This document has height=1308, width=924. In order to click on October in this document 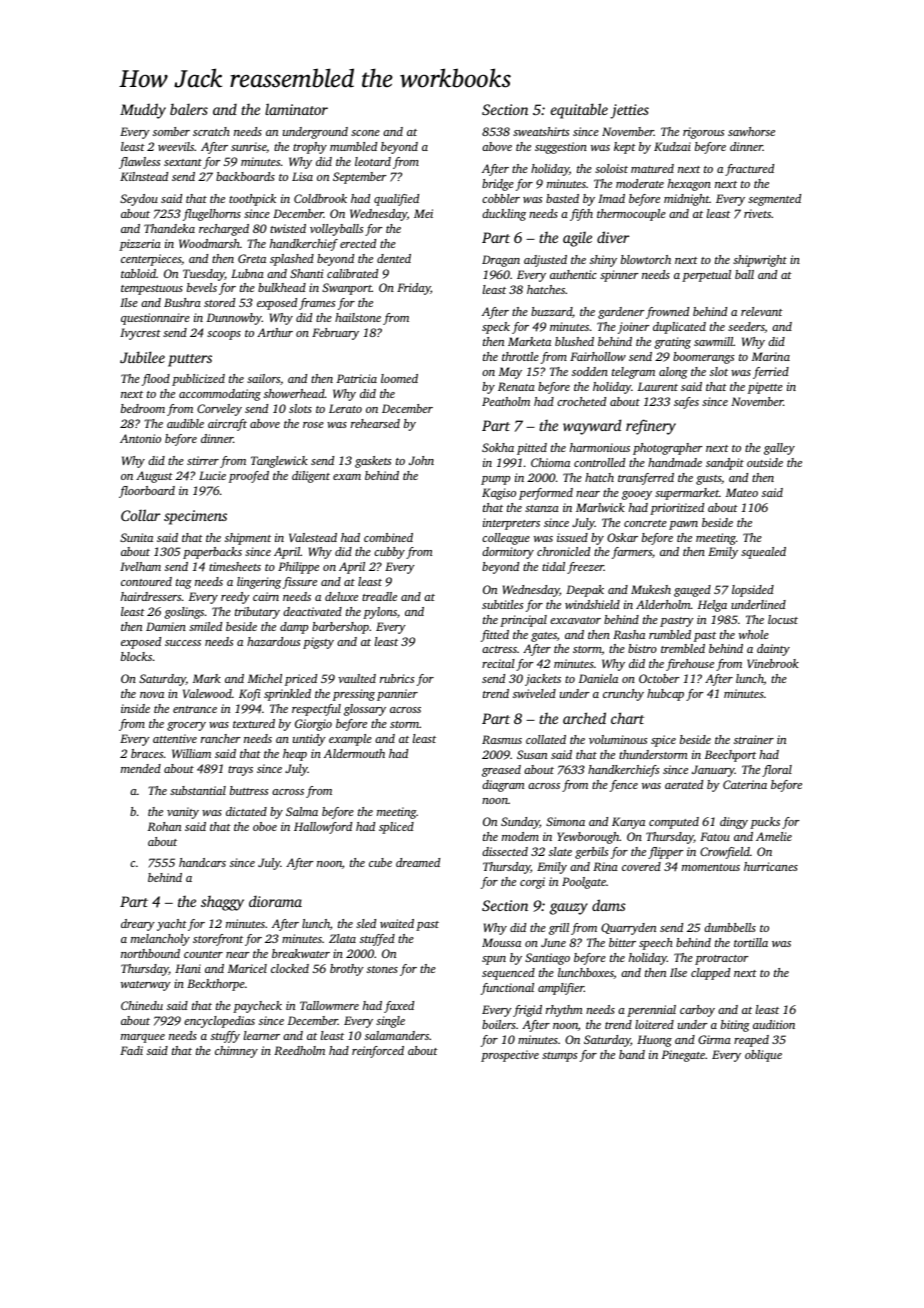, I will do `click(659, 678)`.
